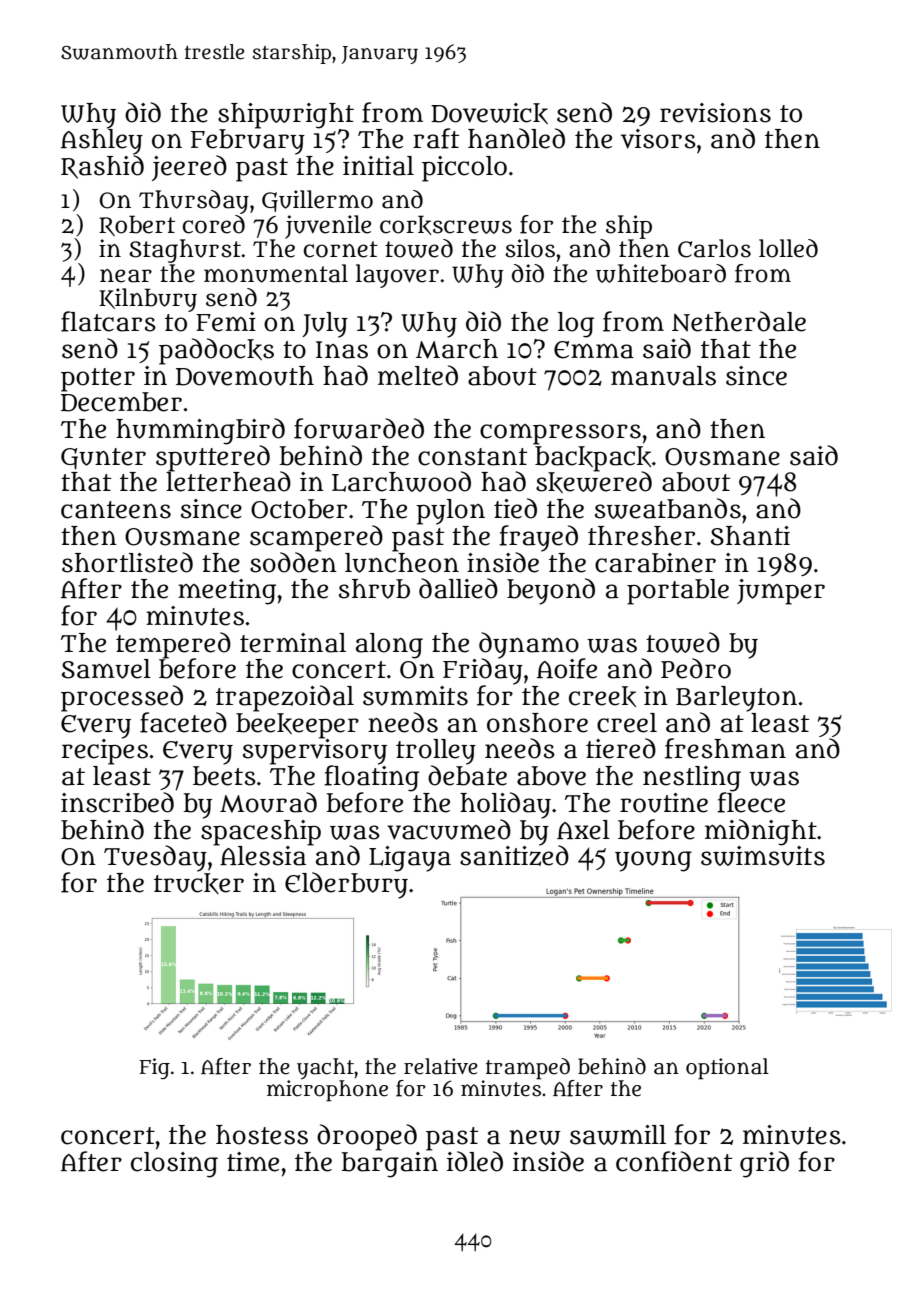 This page has height=1316, width=908. I want to click on revisions, so click(715, 113).
